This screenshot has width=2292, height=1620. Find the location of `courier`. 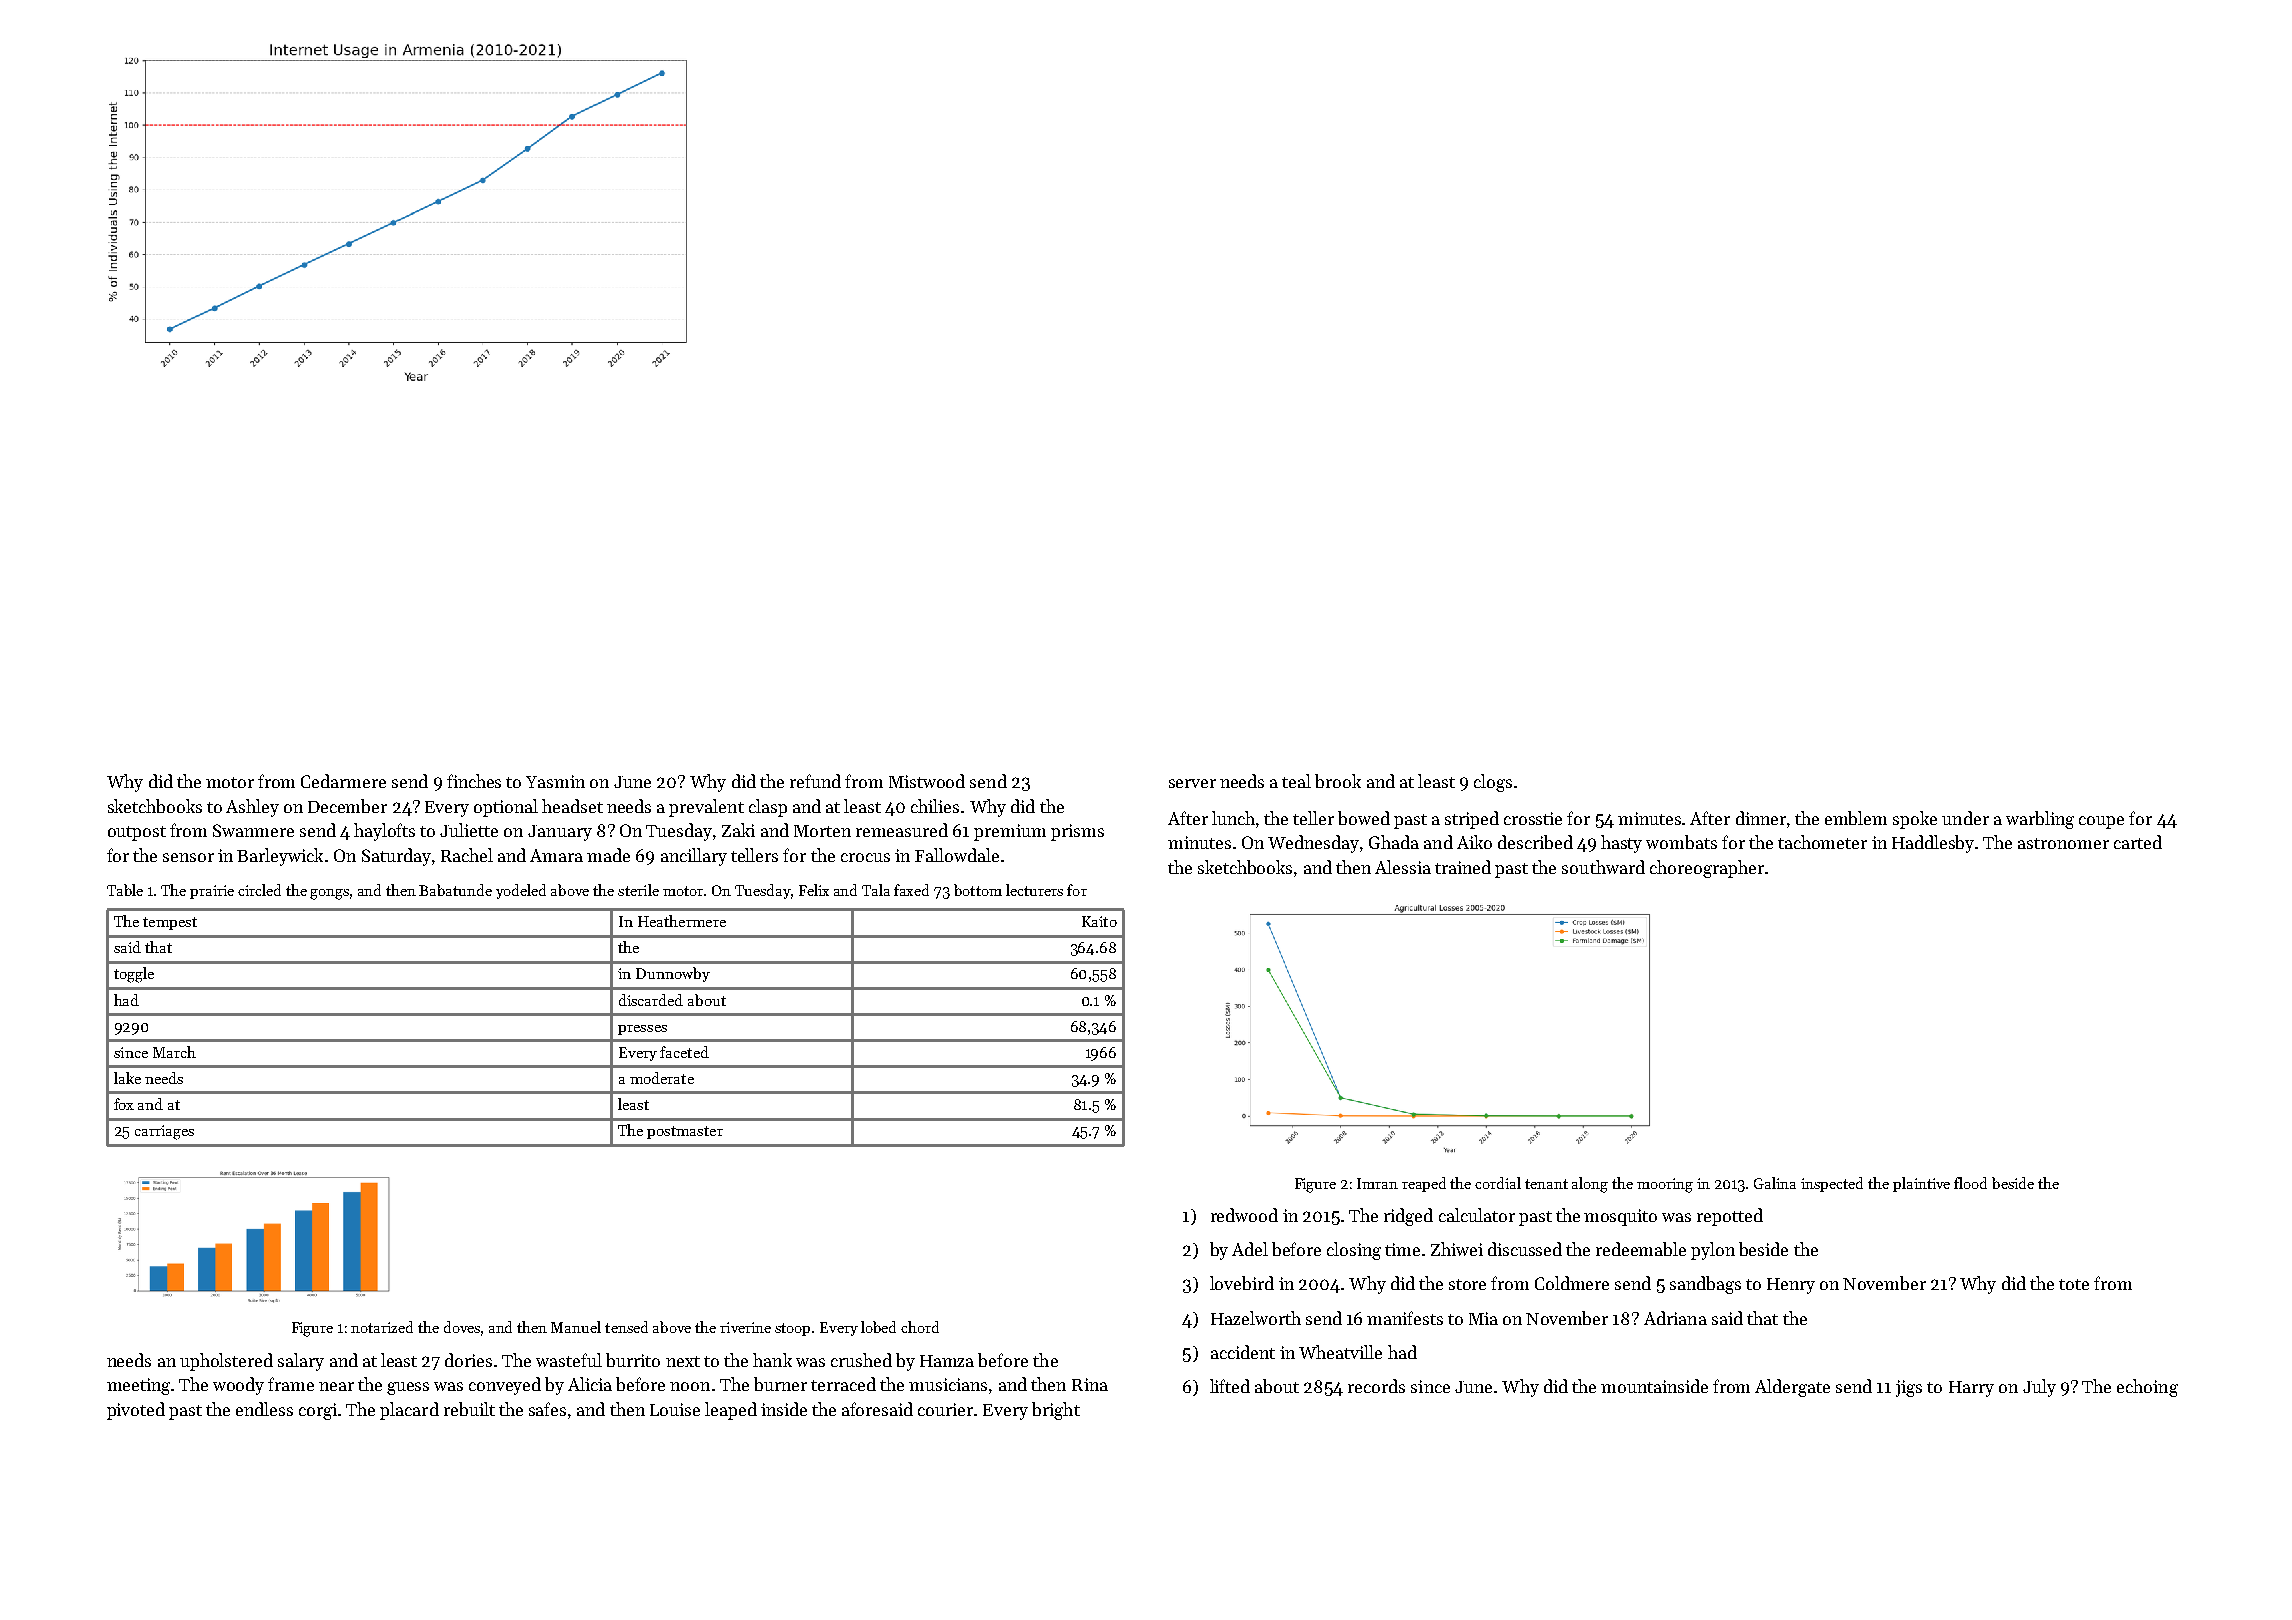

courier is located at coordinates (945, 1409).
